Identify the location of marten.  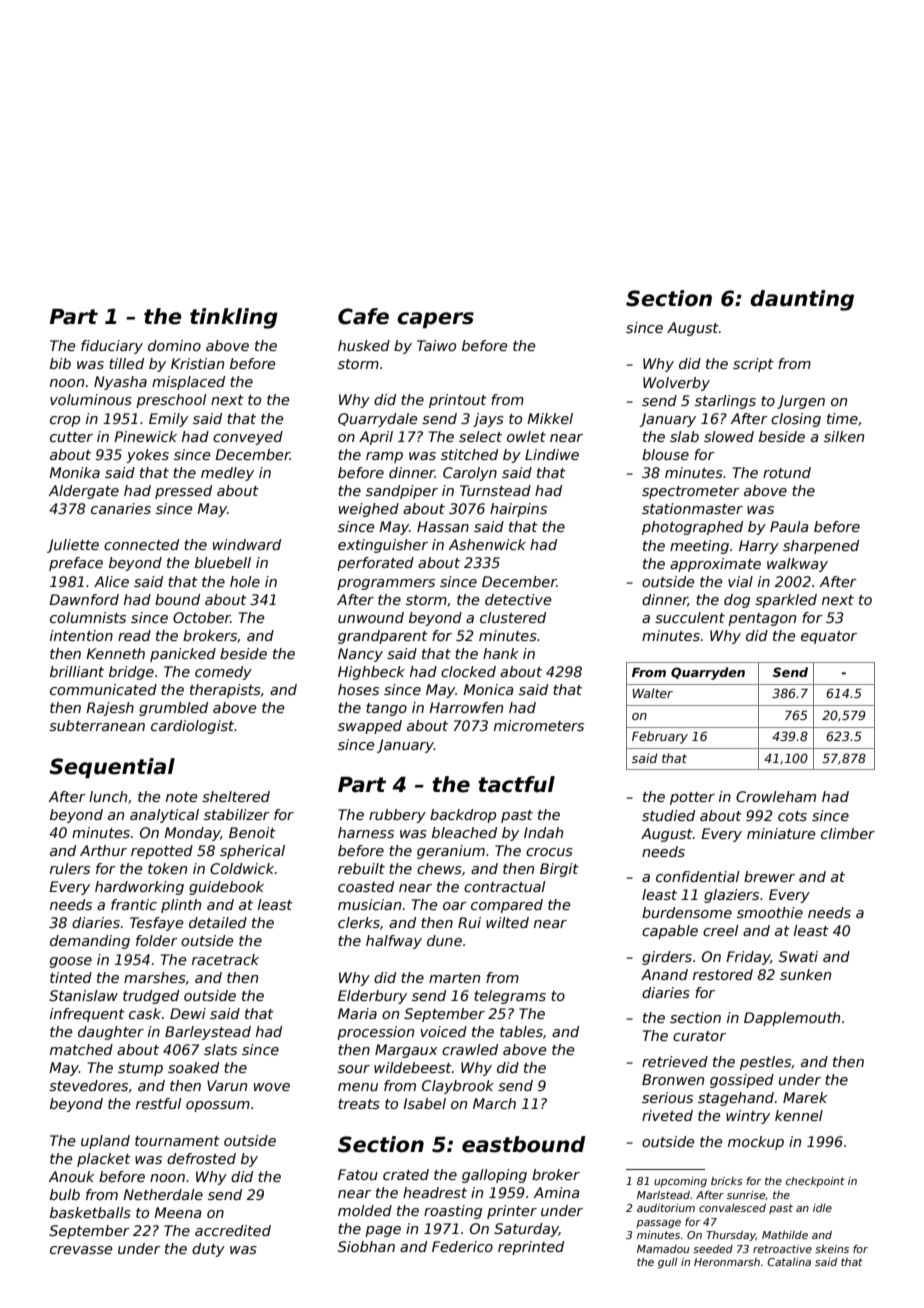
(454, 978).
